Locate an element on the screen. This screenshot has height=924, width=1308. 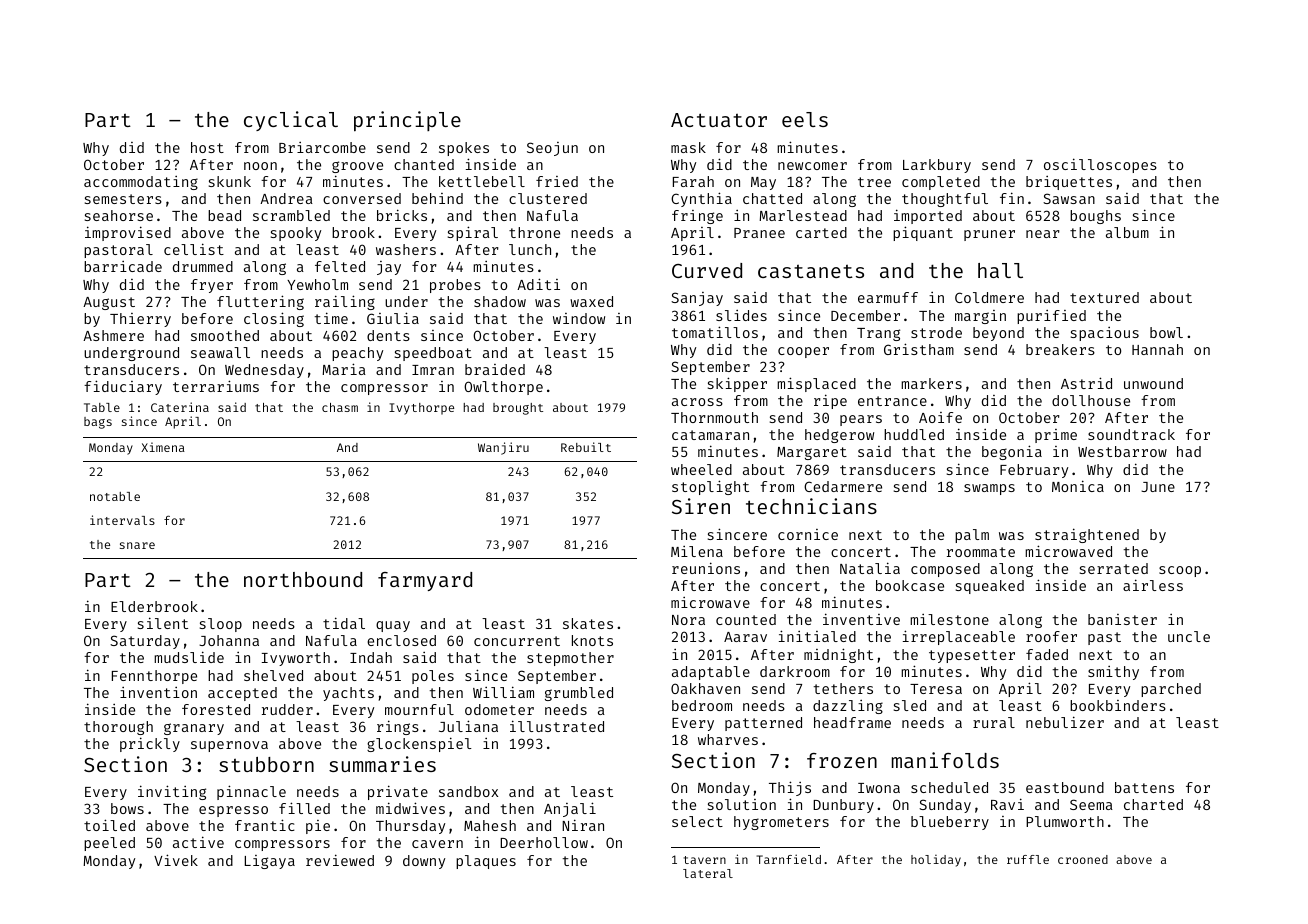
lateral is located at coordinates (708, 873).
